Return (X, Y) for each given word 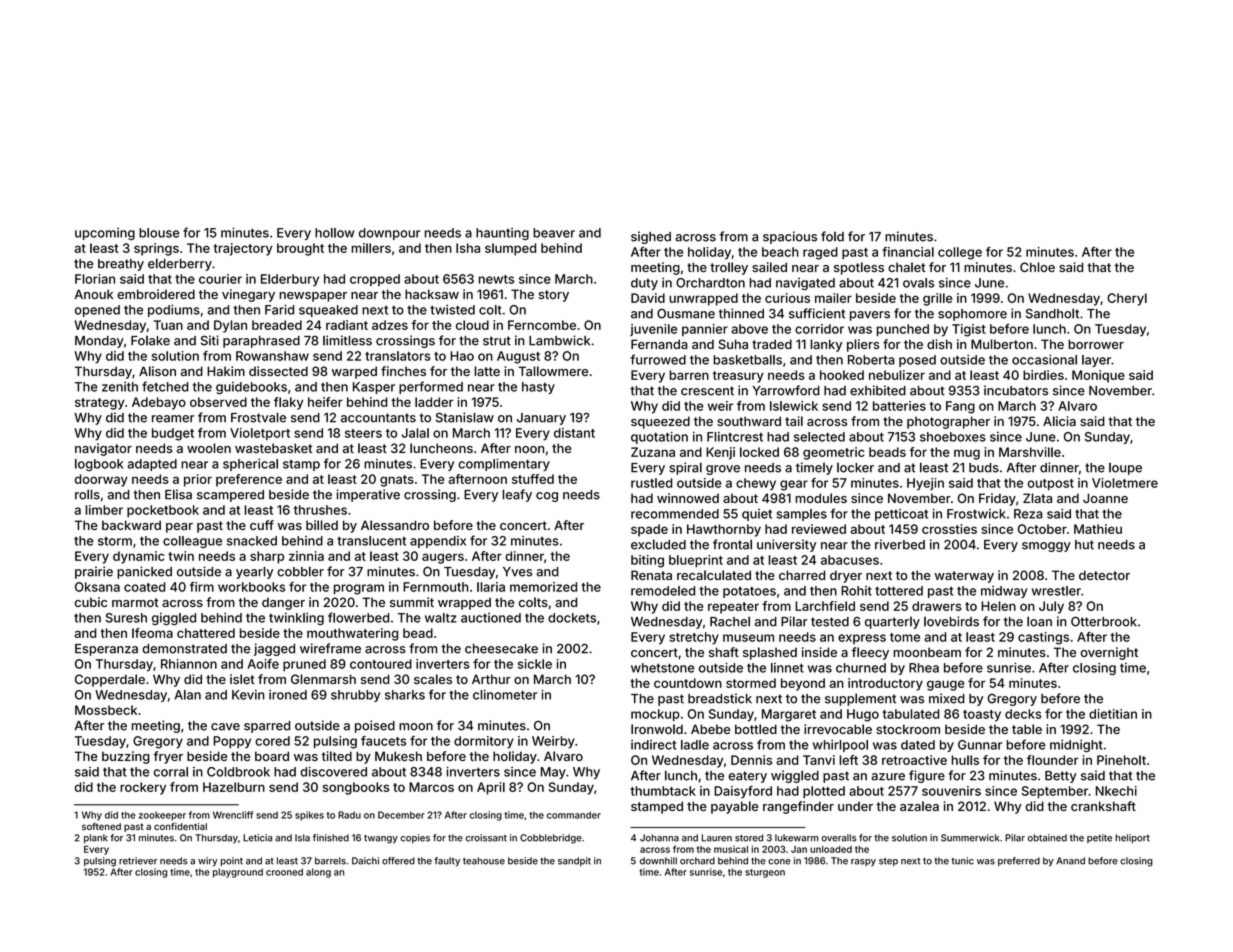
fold (832, 236)
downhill (658, 861)
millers (371, 248)
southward (749, 421)
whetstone (663, 668)
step (888, 862)
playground (238, 873)
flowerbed (358, 617)
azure (888, 777)
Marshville (1030, 452)
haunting (502, 234)
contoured (381, 664)
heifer (325, 402)
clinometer (505, 695)
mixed (947, 698)
